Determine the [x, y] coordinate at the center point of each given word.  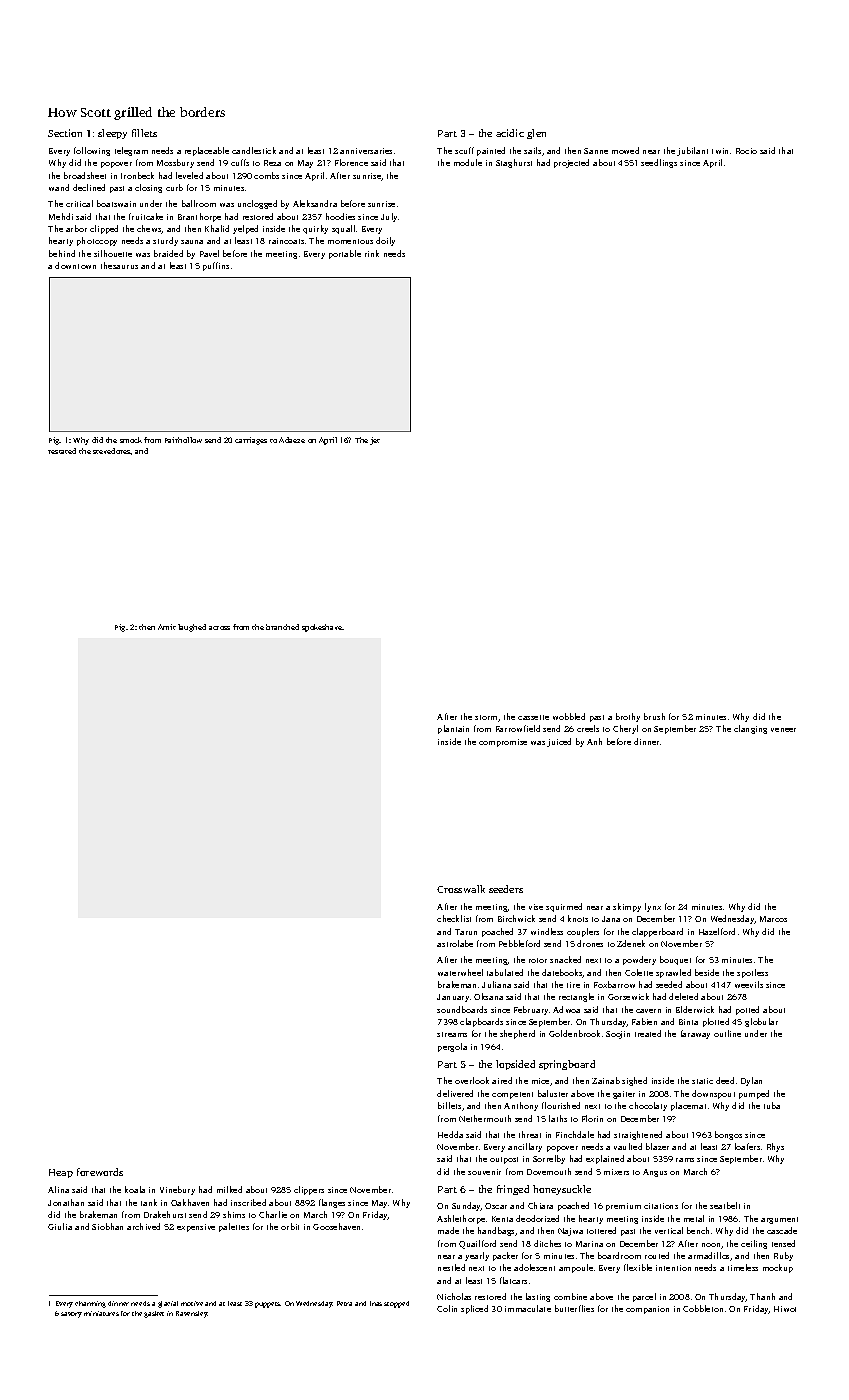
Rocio [746, 151]
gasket [154, 1314]
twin [720, 151]
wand [59, 187]
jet [375, 441]
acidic [510, 133]
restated [62, 451]
